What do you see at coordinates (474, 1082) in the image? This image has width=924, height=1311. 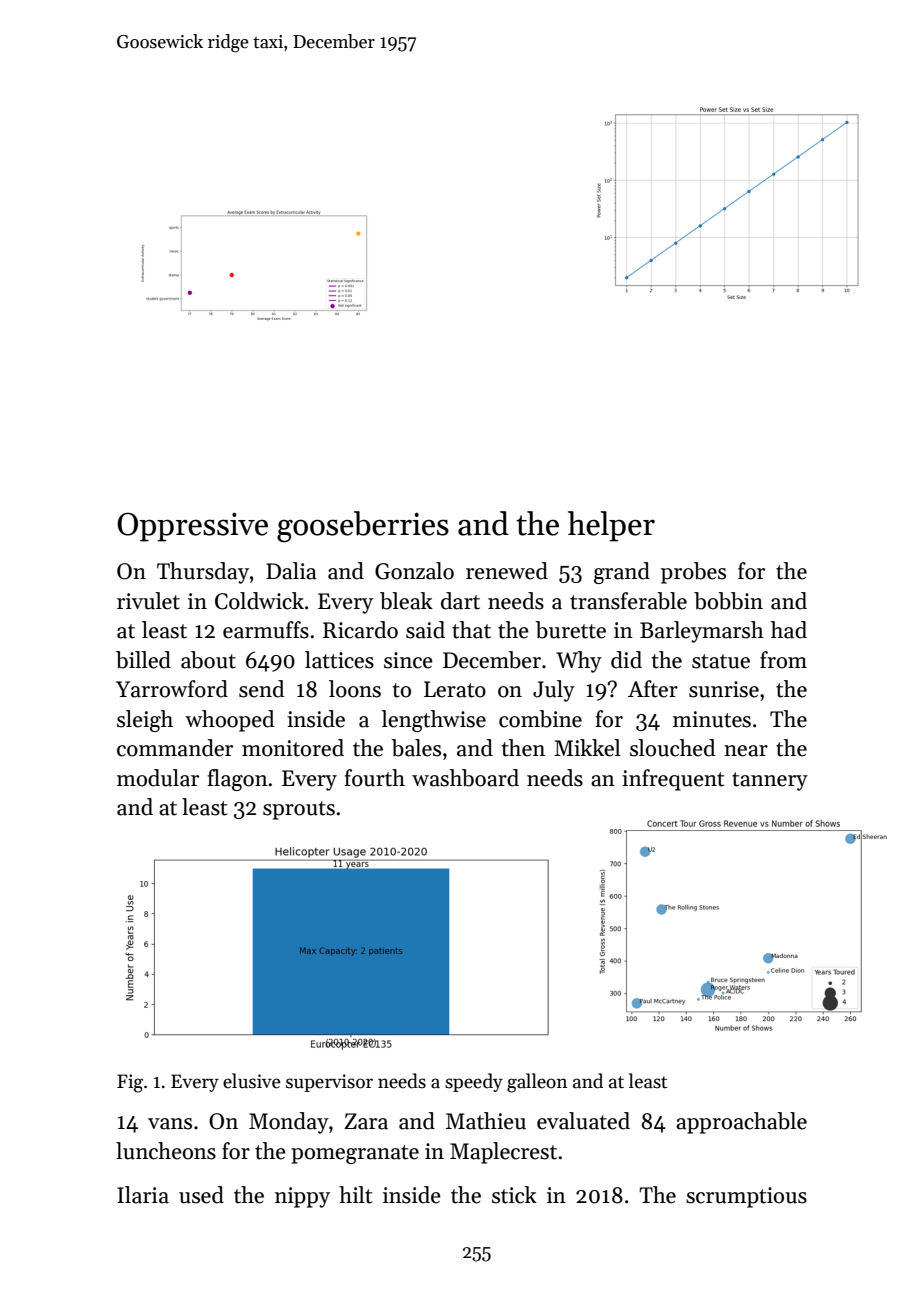 I see `speedy` at bounding box center [474, 1082].
